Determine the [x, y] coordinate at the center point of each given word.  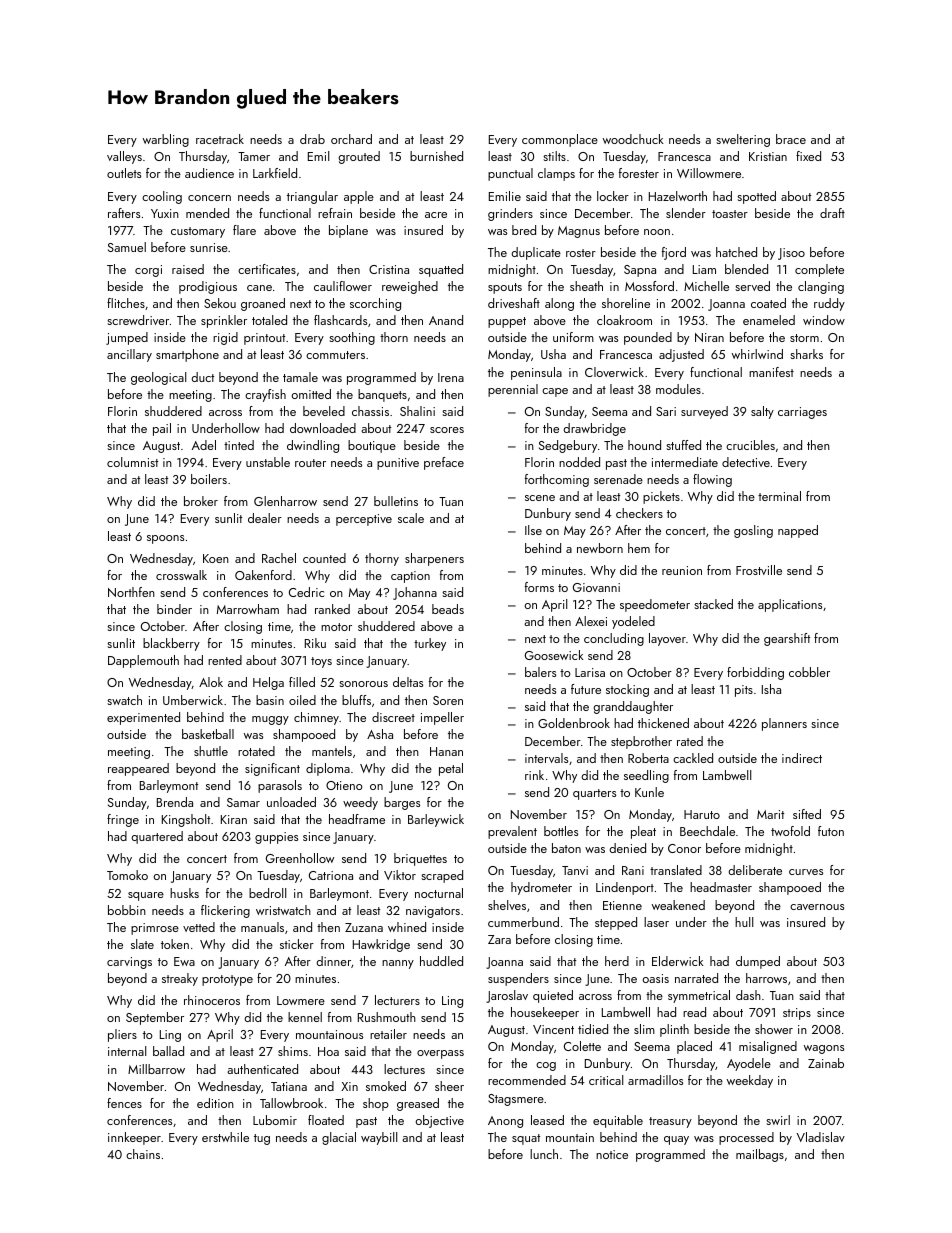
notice [612, 1154]
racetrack [220, 139]
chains [143, 1154]
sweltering [743, 140]
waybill [379, 1138]
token [175, 944]
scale [411, 518]
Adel [204, 445]
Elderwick [678, 961]
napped [798, 531]
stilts [554, 156]
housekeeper [545, 1013]
